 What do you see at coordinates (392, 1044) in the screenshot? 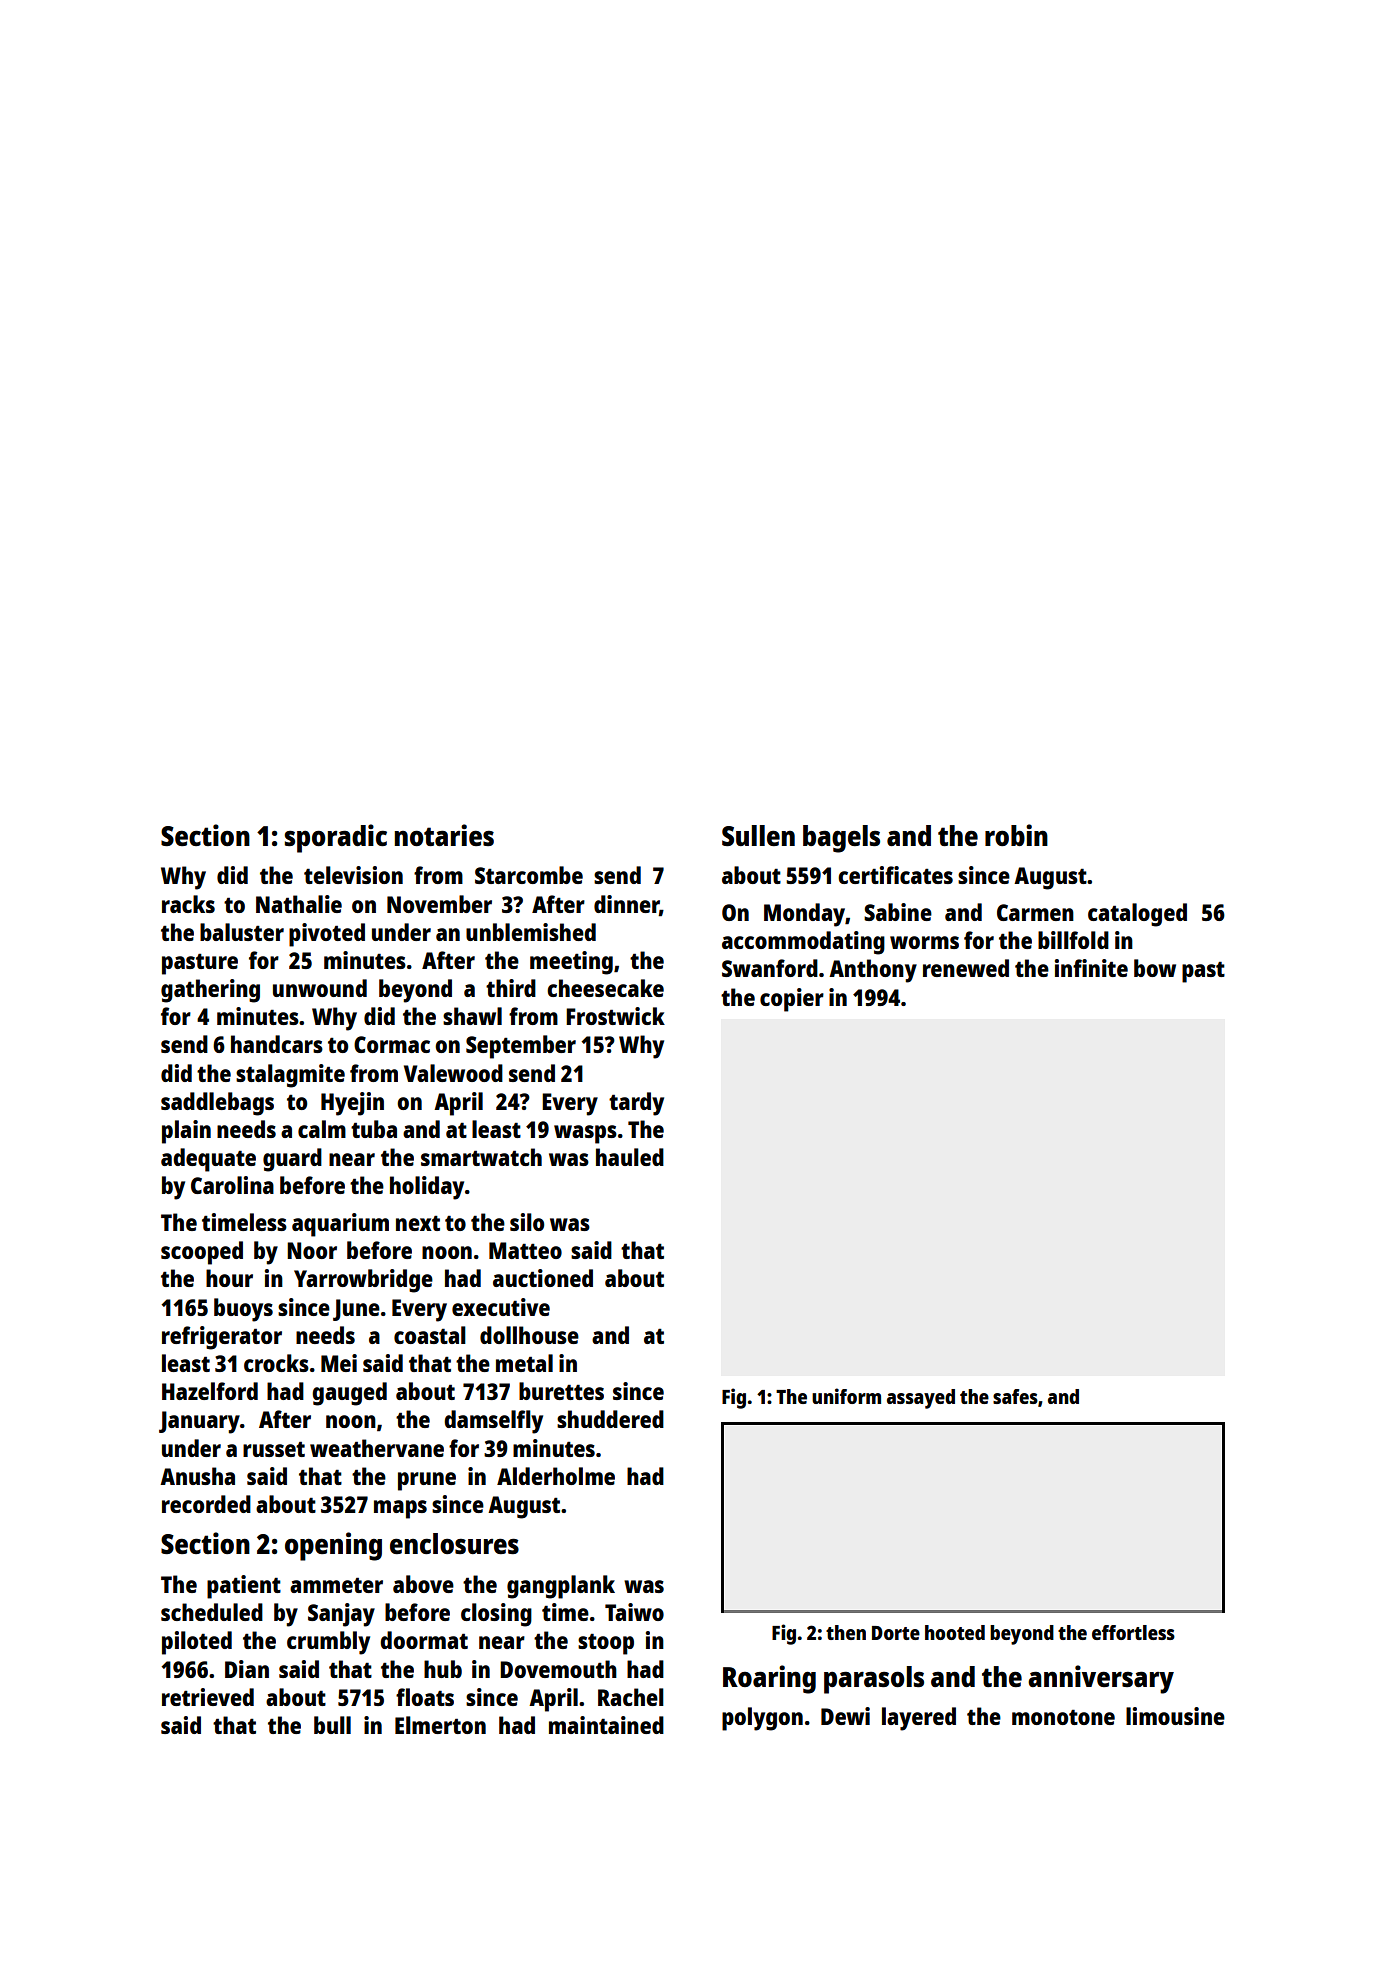
I see `Cormac` at bounding box center [392, 1044].
